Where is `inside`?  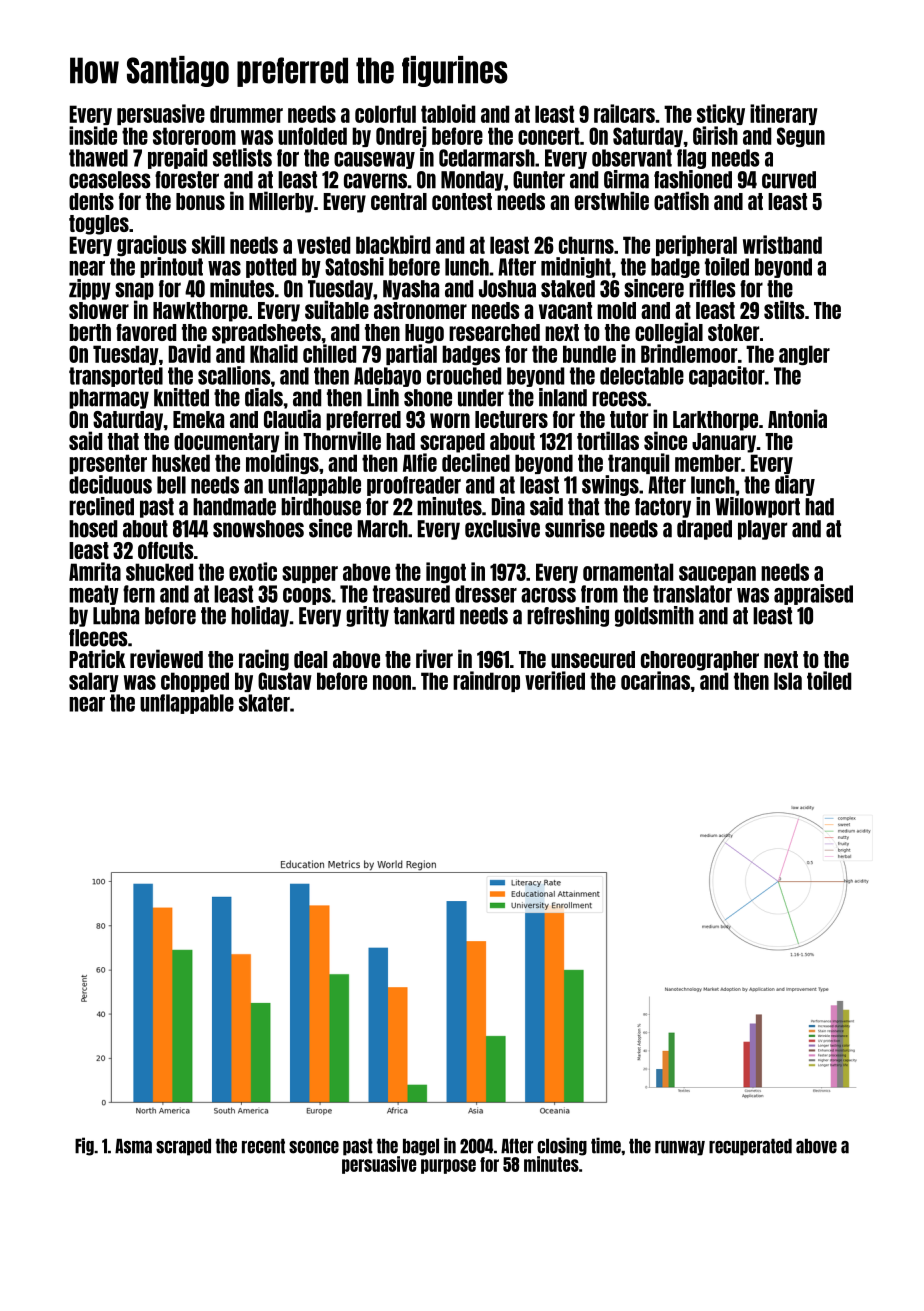
inside is located at coordinates (93, 135).
